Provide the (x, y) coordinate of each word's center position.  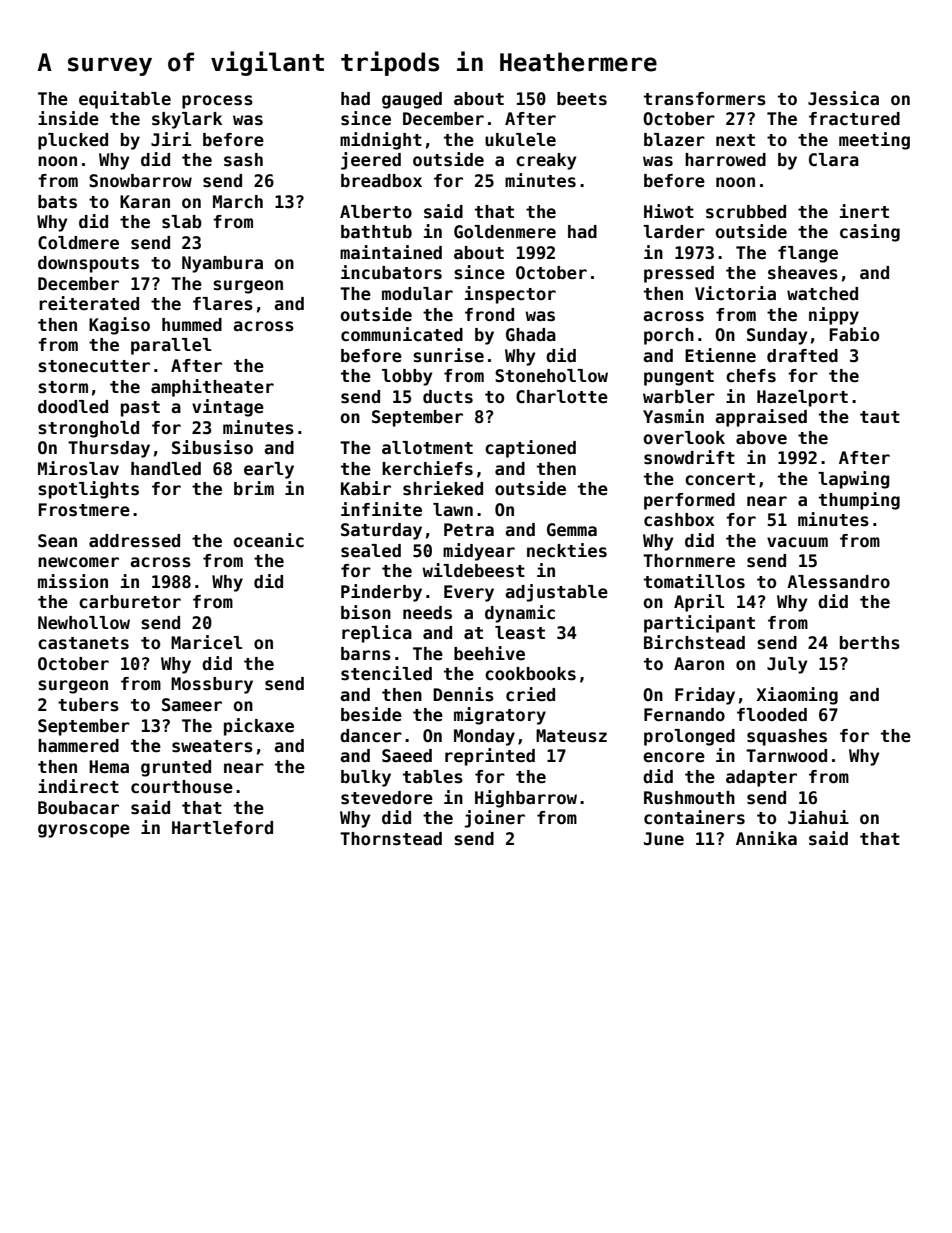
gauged (412, 100)
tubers (88, 705)
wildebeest (473, 570)
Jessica (843, 98)
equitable (125, 100)
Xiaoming (797, 696)
